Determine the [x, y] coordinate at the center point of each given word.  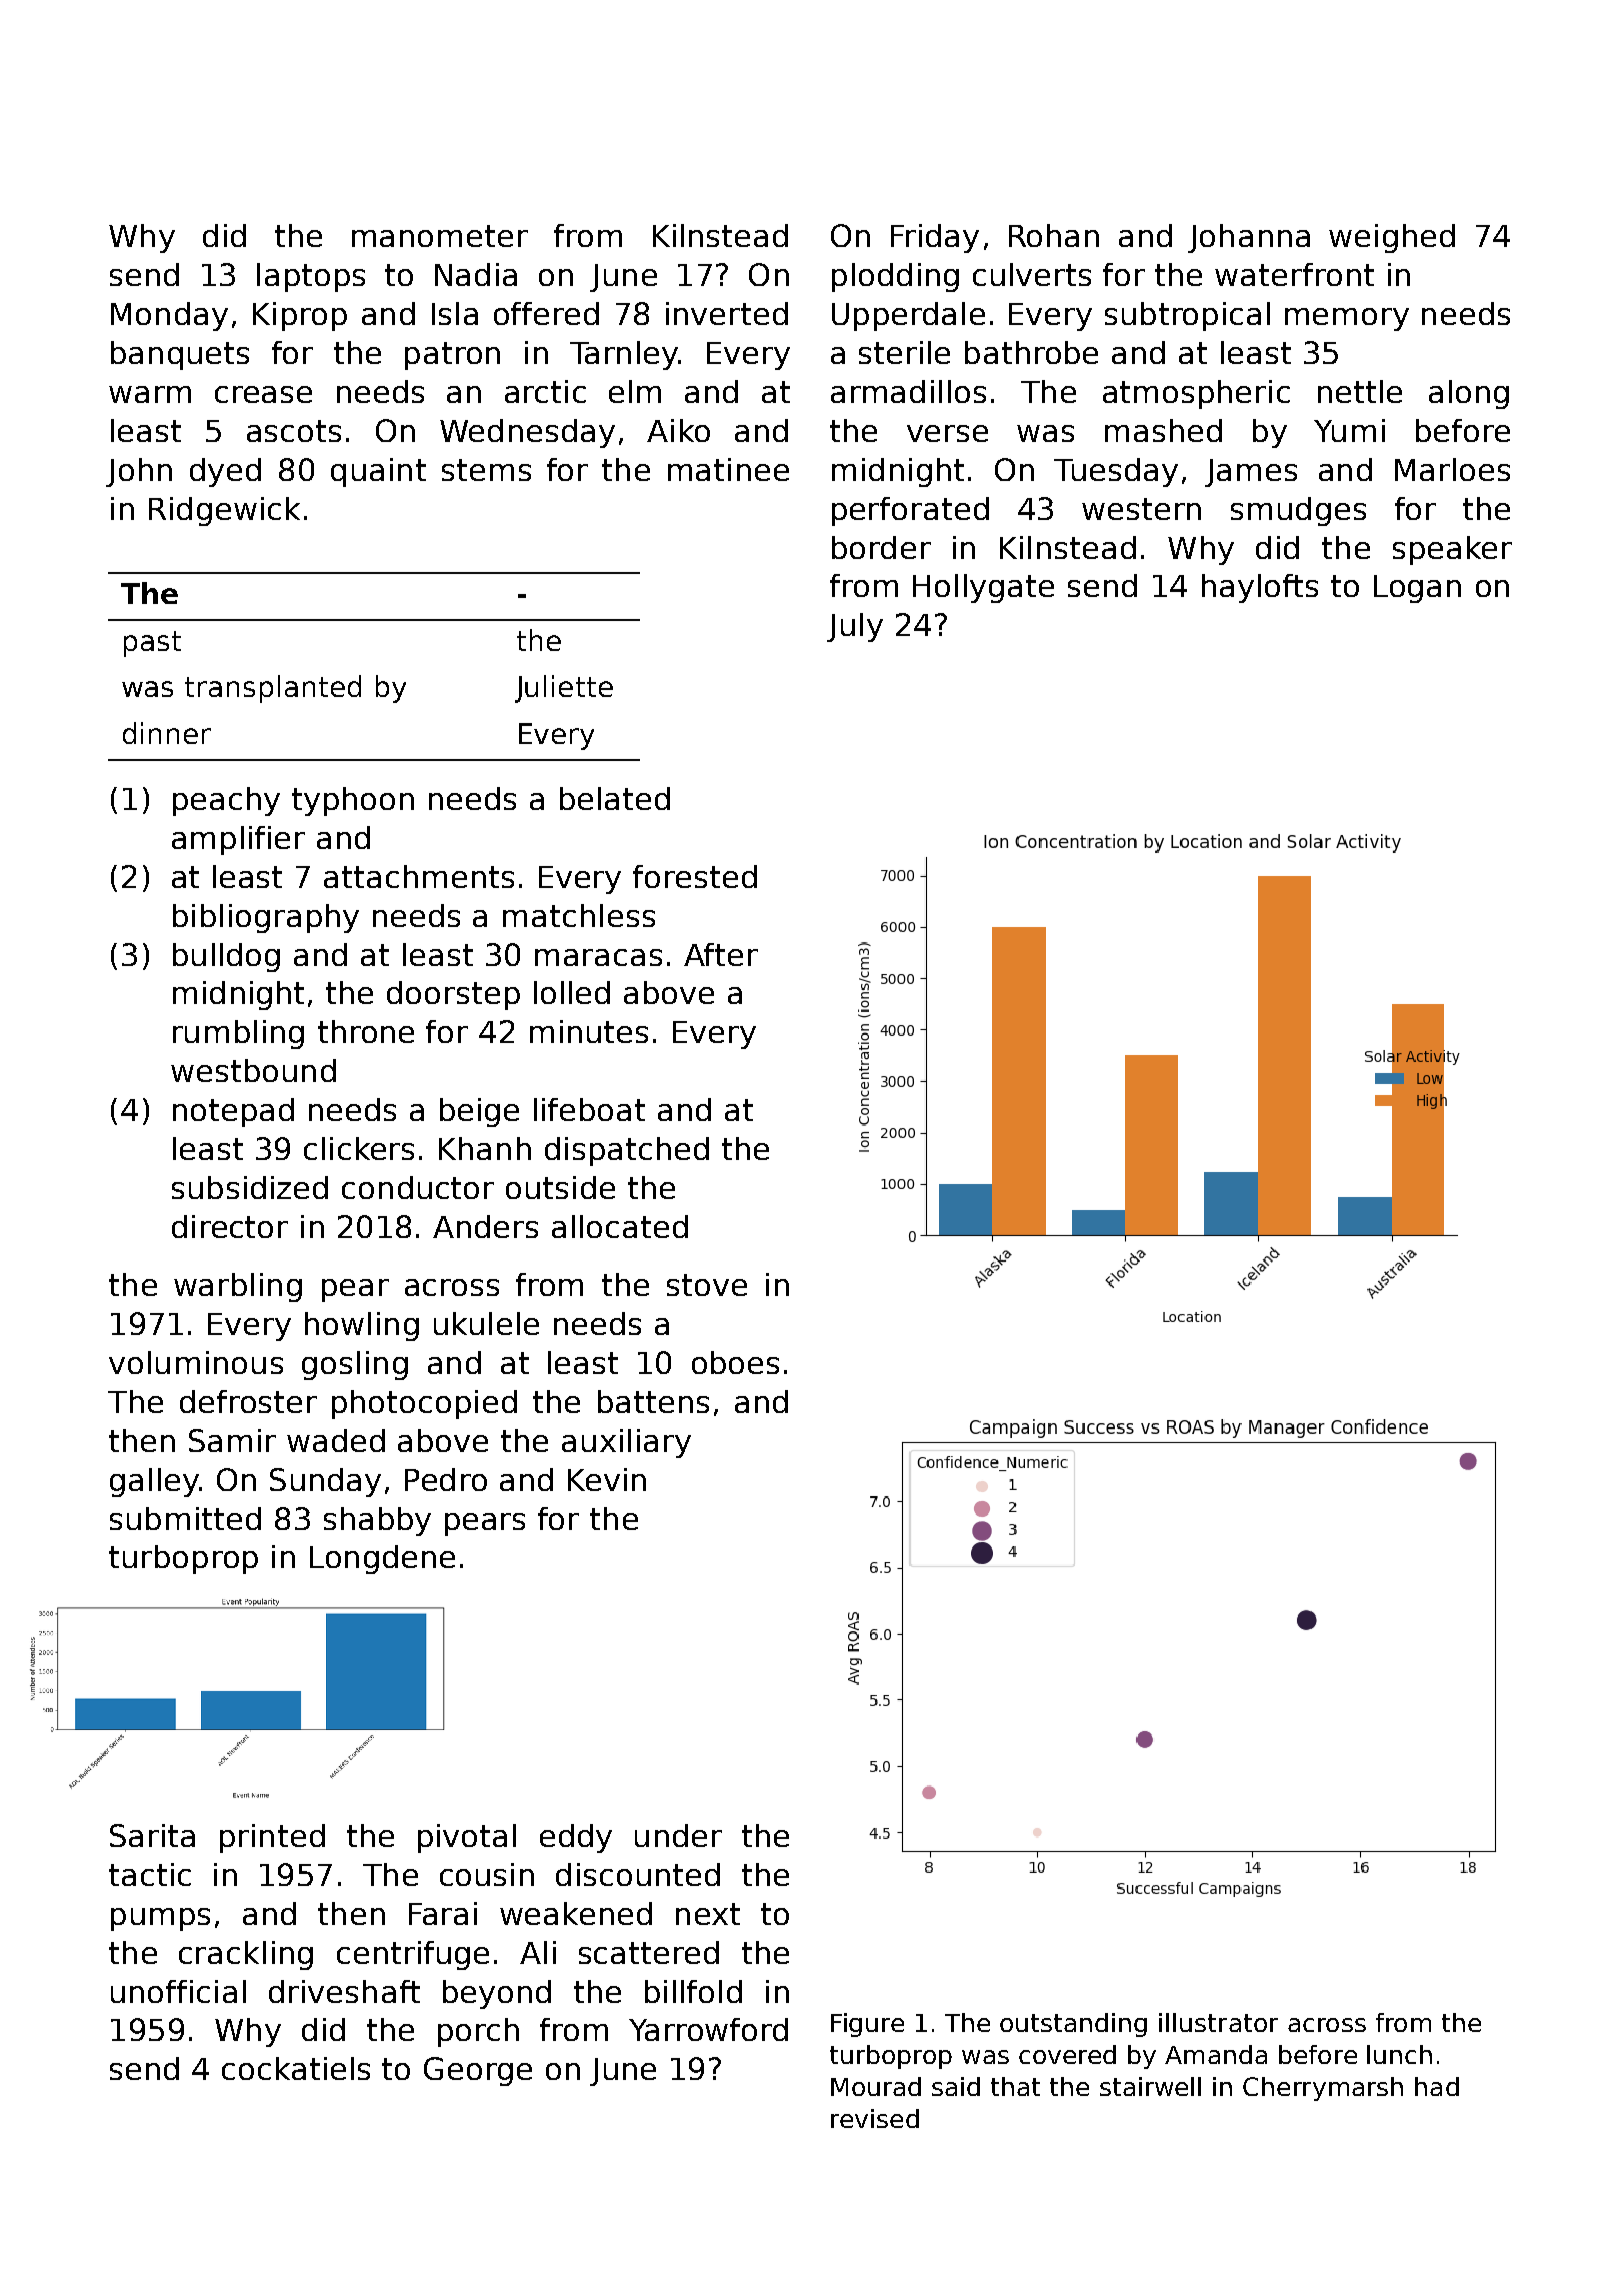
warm [150, 394]
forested [695, 876]
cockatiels [296, 2068]
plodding [895, 277]
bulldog [226, 957]
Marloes [1452, 469]
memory [1347, 319]
